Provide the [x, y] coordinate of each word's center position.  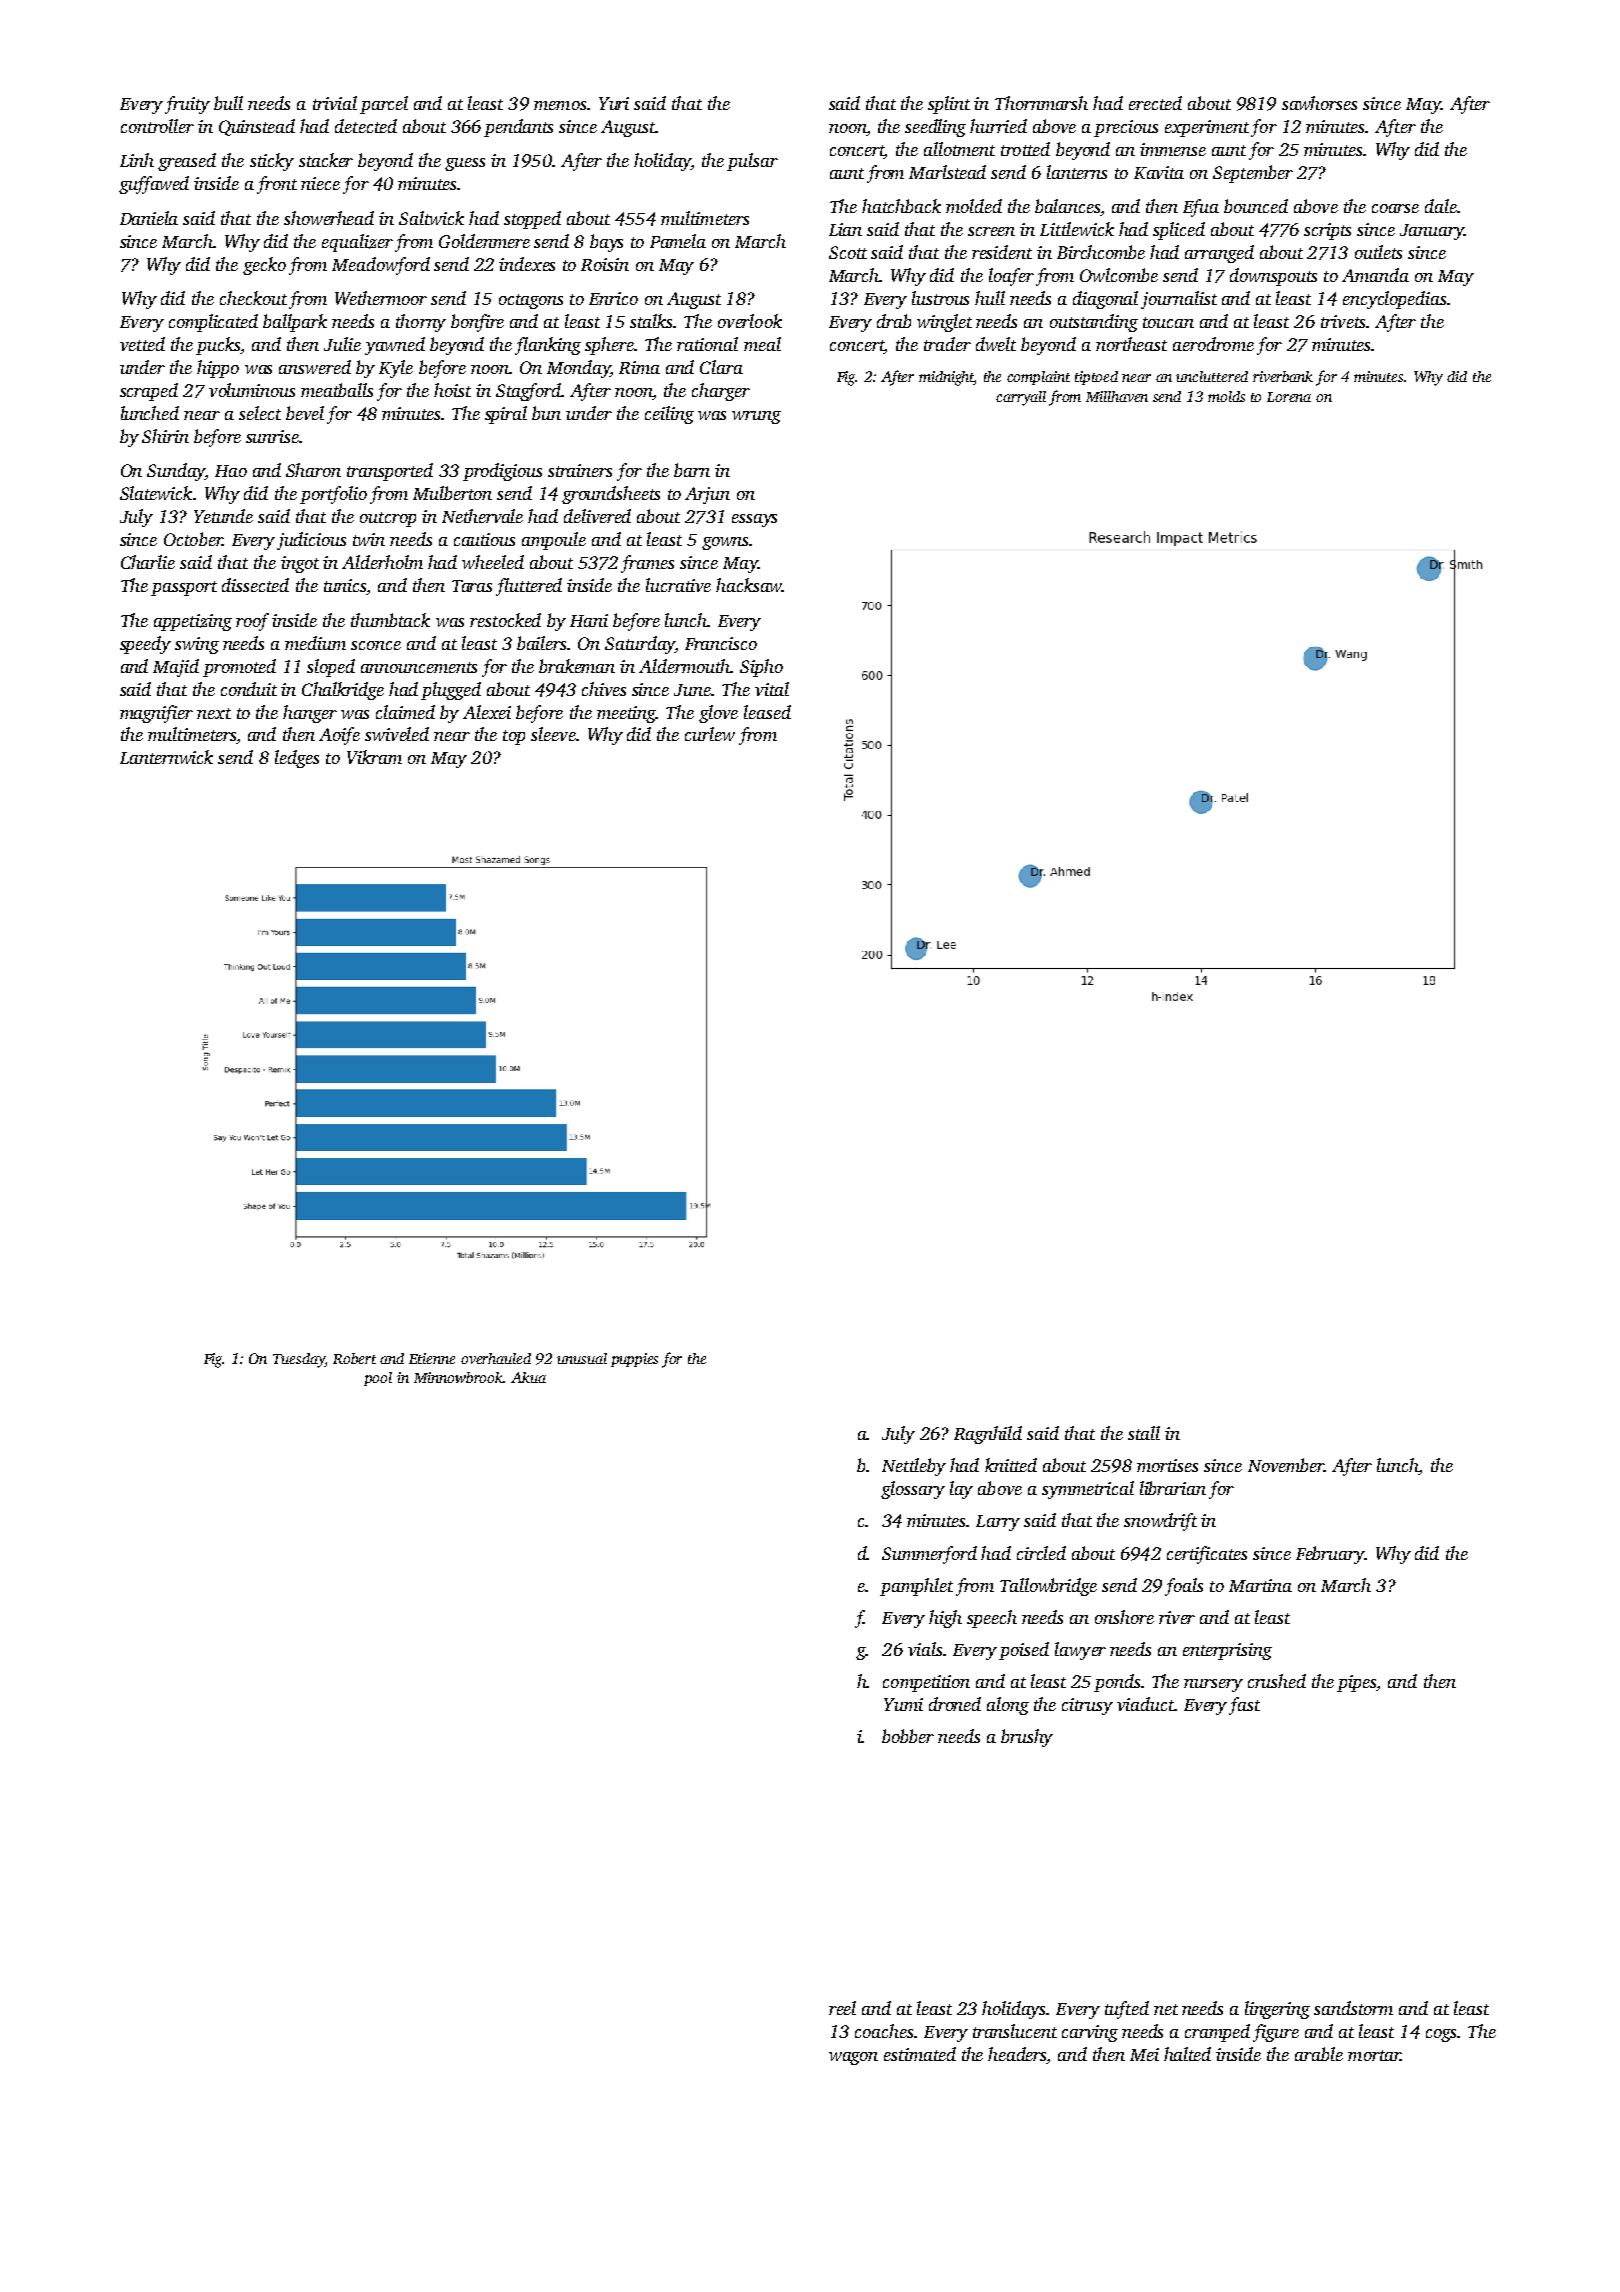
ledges [297, 759]
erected [1155, 103]
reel [842, 2008]
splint [949, 105]
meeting [626, 714]
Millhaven [1117, 396]
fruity [187, 105]
